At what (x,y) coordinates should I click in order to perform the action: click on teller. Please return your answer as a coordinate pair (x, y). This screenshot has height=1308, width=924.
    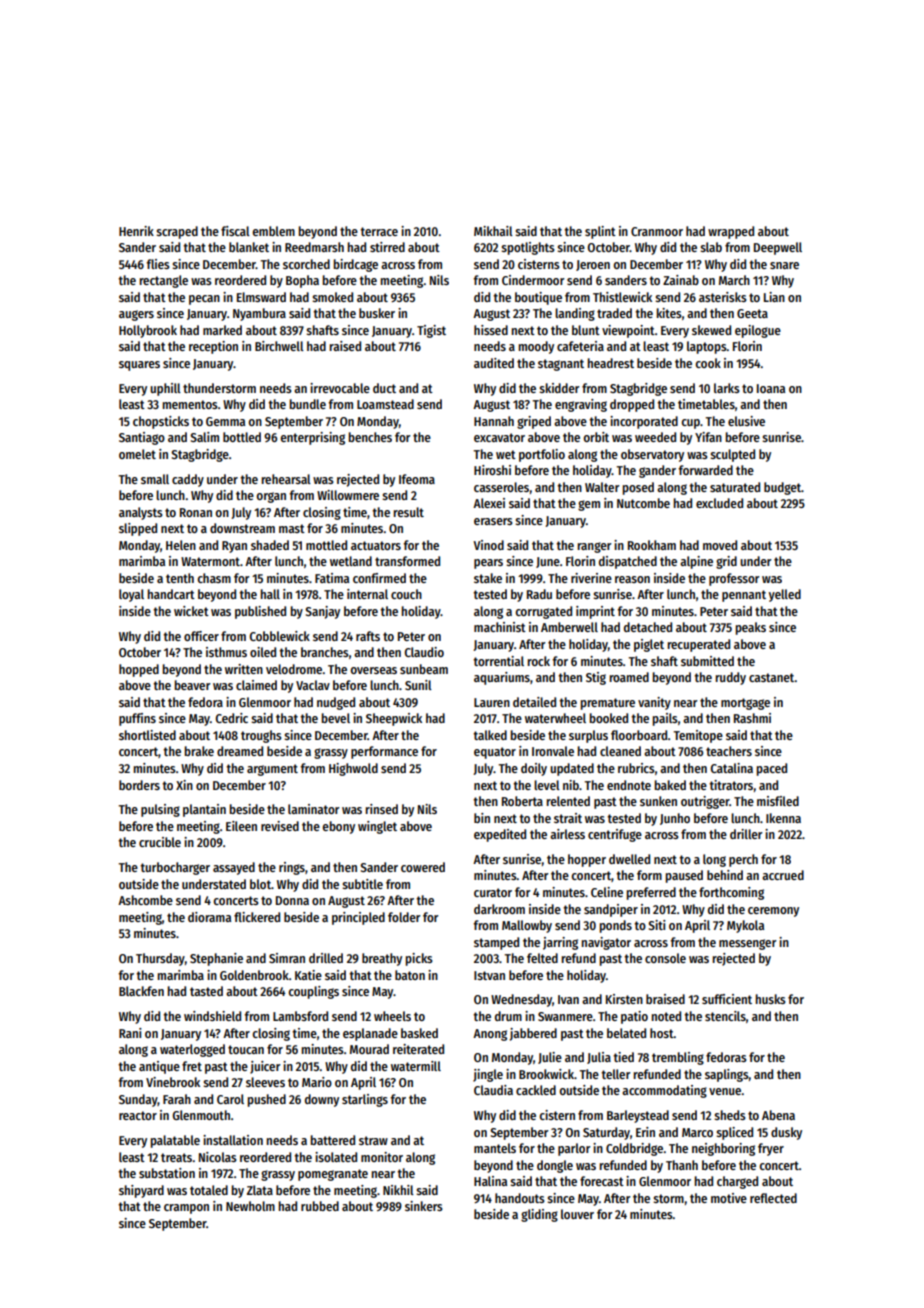
    Looking at the image, I should click on (615, 1074).
